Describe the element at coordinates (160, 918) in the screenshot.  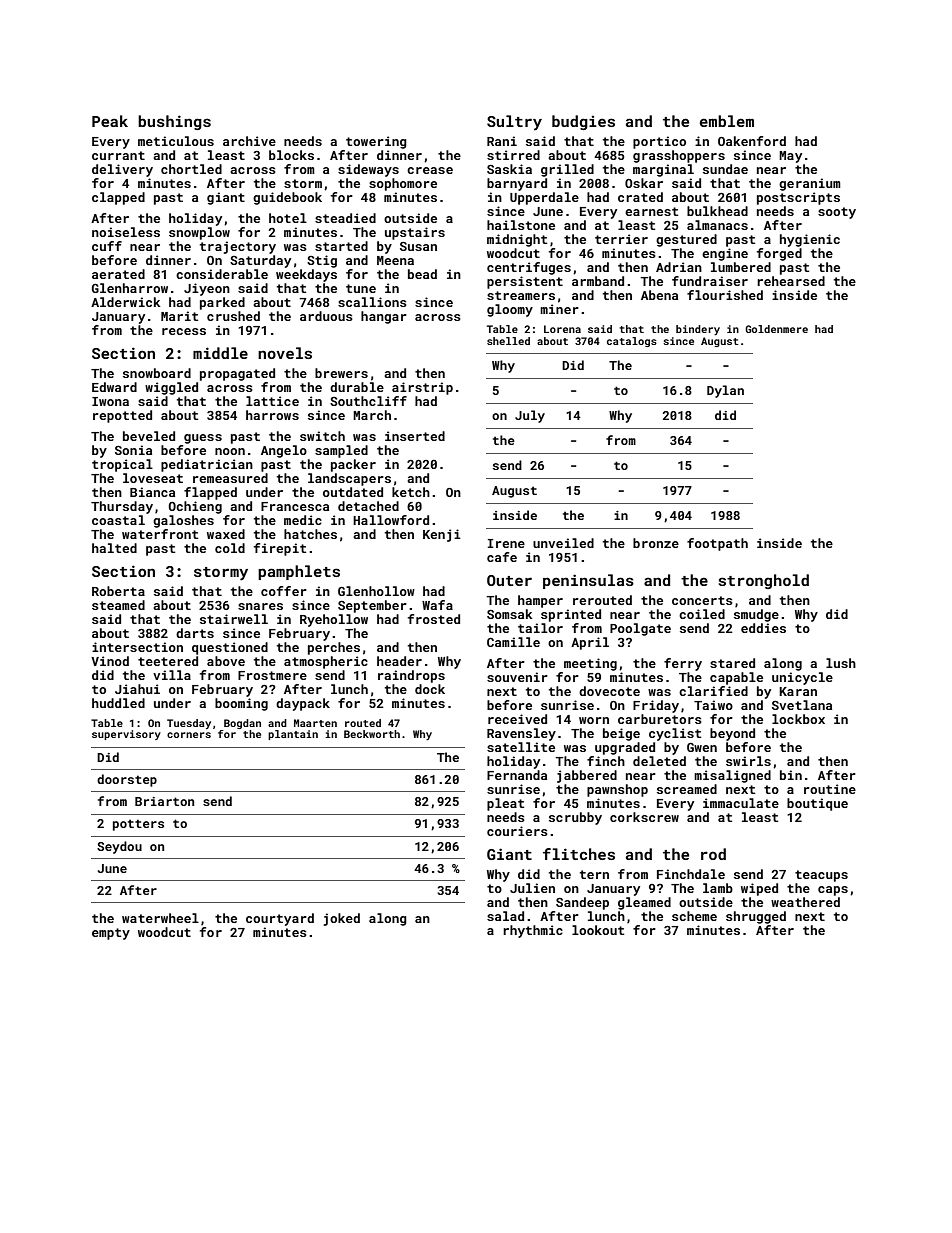
I see `waterwheel` at that location.
